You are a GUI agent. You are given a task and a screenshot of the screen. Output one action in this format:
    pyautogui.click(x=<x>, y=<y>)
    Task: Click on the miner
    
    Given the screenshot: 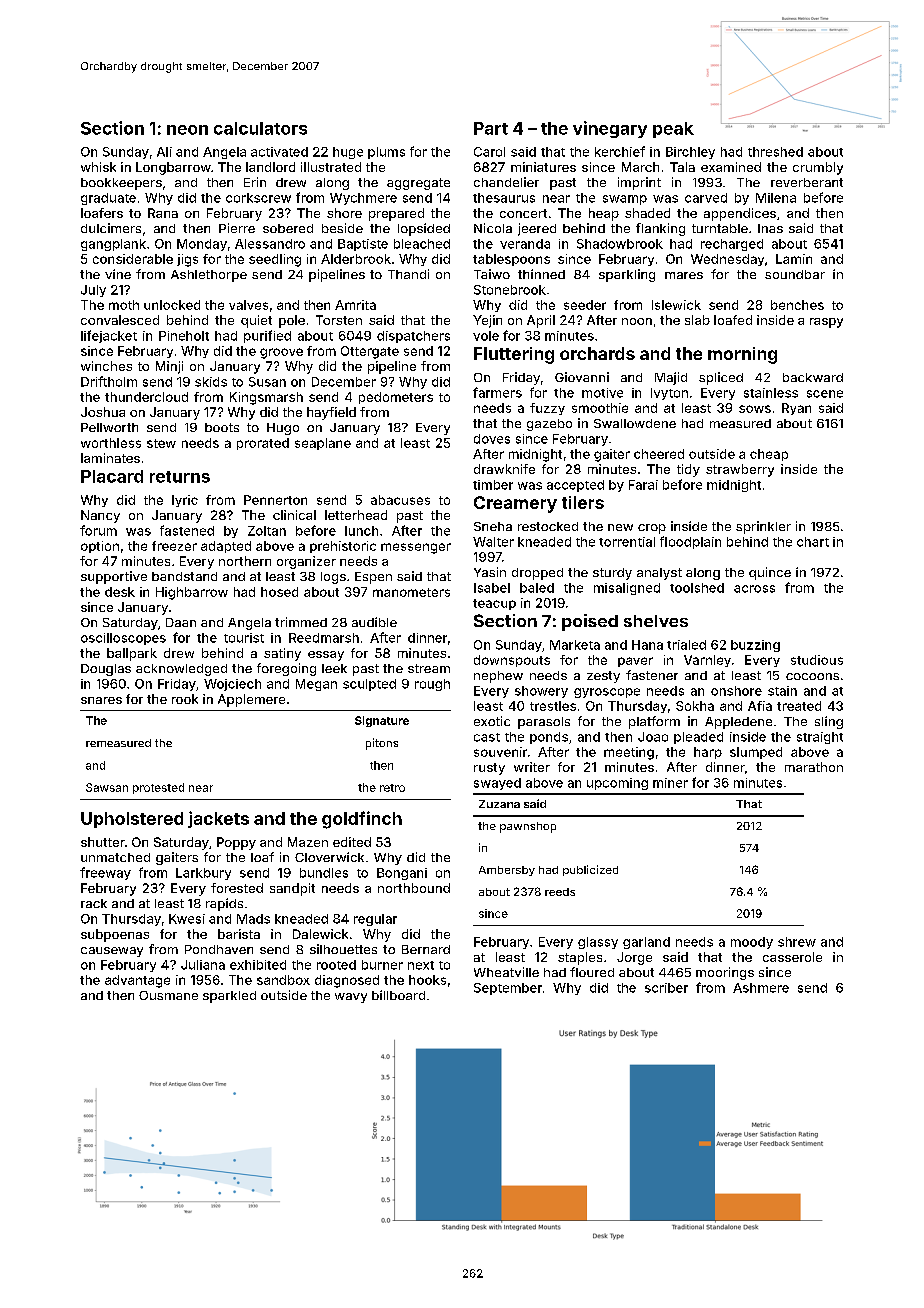 What is the action you would take?
    pyautogui.click(x=670, y=783)
